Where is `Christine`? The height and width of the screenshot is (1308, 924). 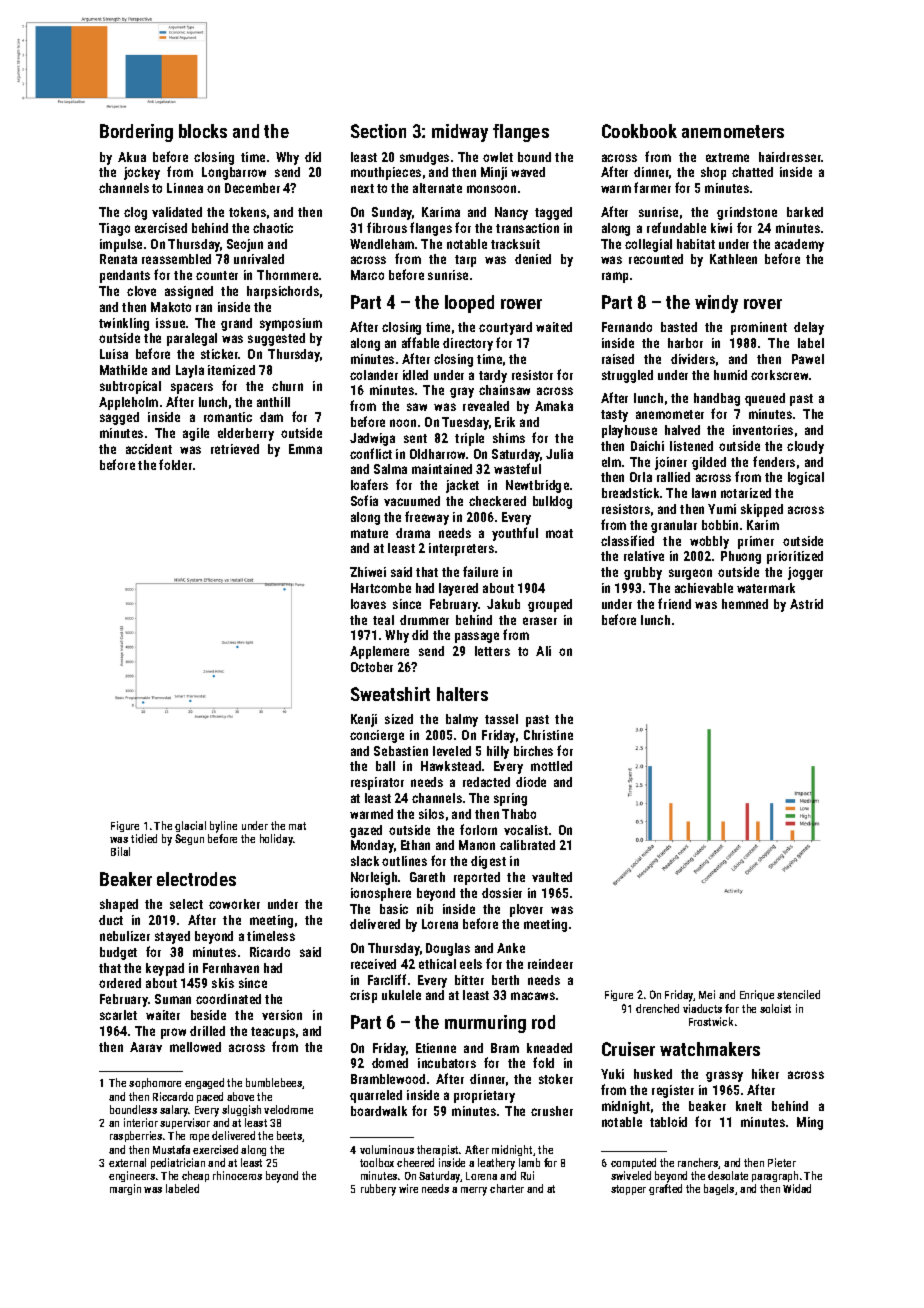
Christine is located at coordinates (548, 735).
